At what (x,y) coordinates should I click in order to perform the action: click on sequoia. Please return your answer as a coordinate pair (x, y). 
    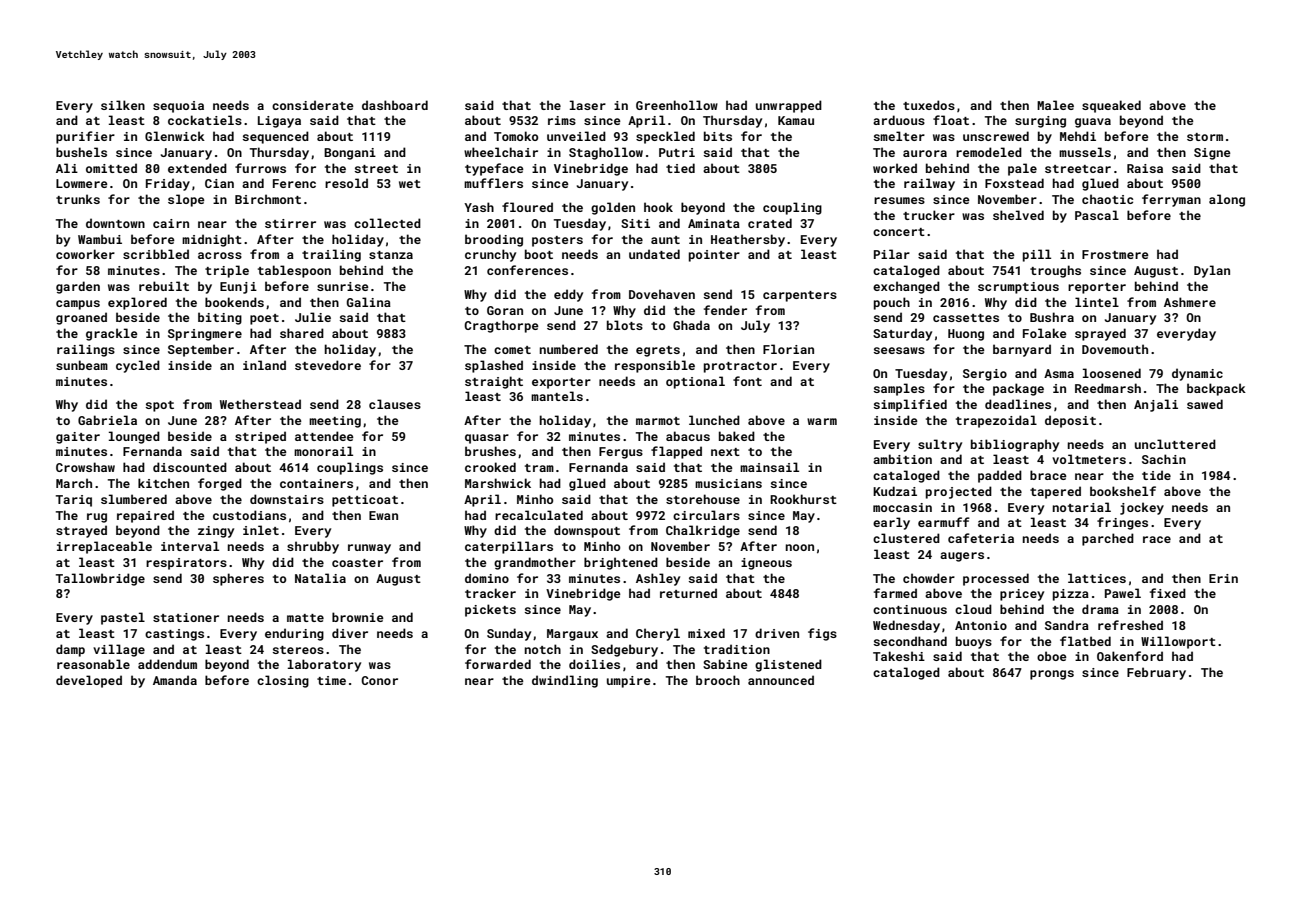
    Looking at the image, I should click on (178, 107).
